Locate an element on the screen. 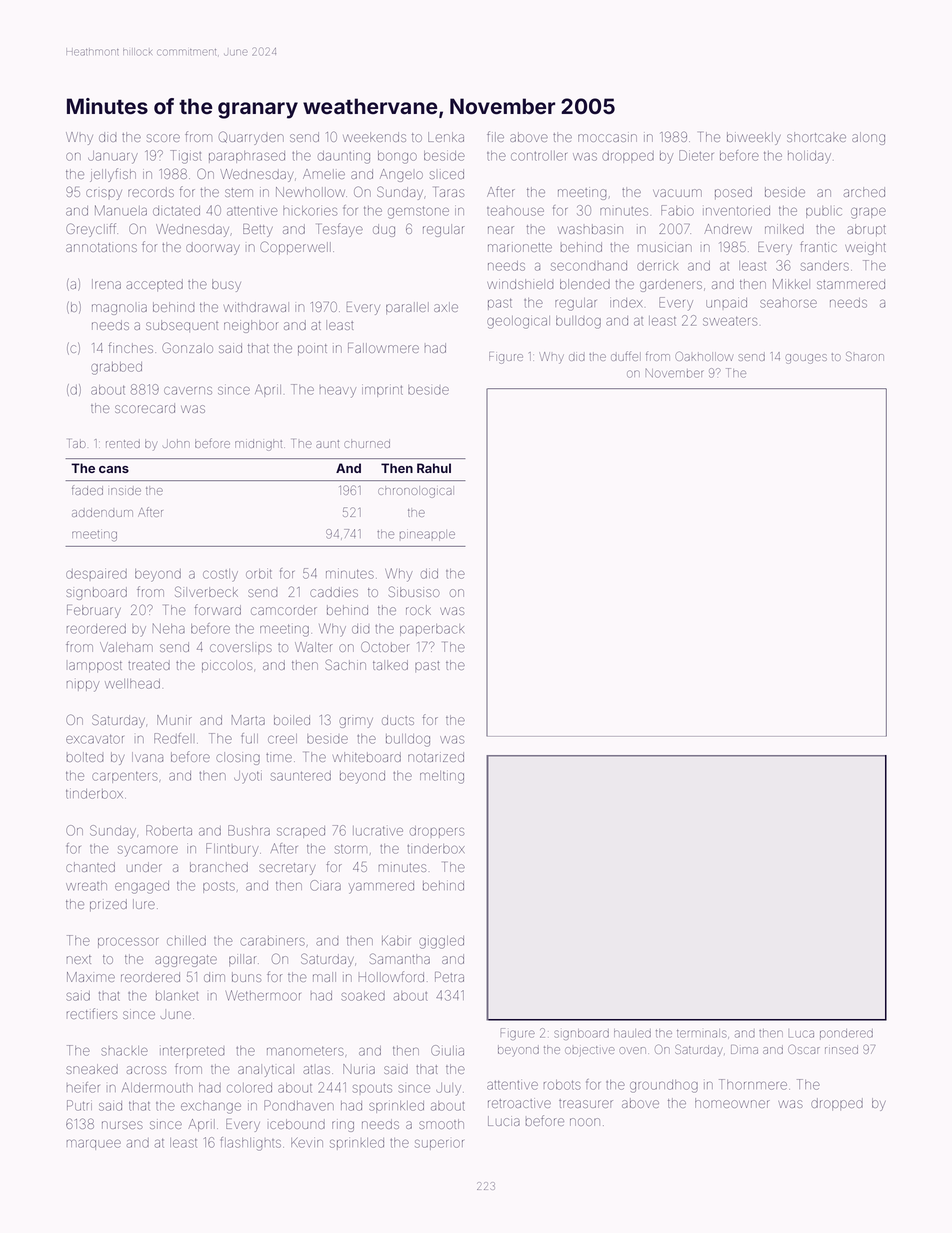  rectifiers is located at coordinates (92, 1013).
